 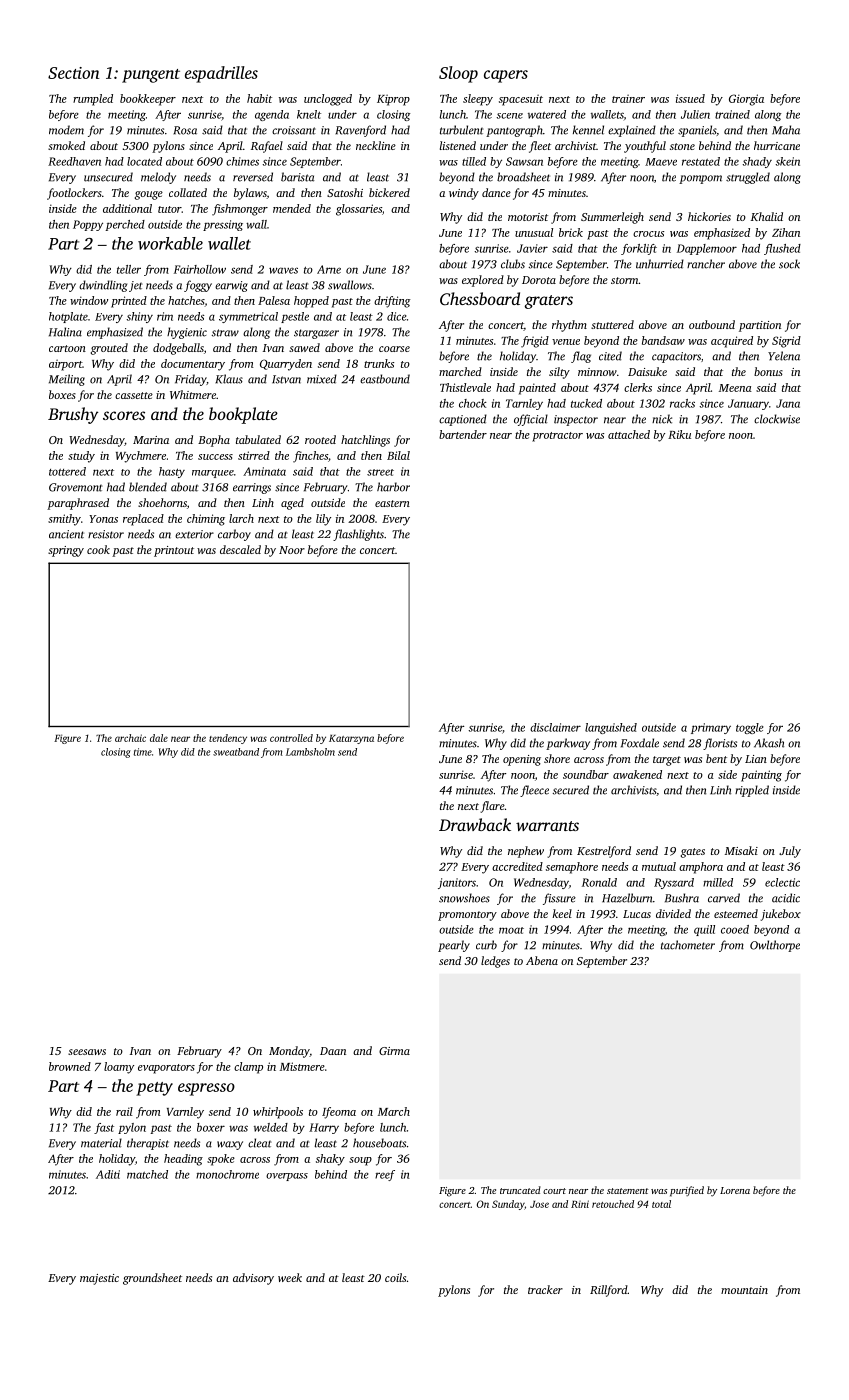 I want to click on Giorgia, so click(x=746, y=100).
